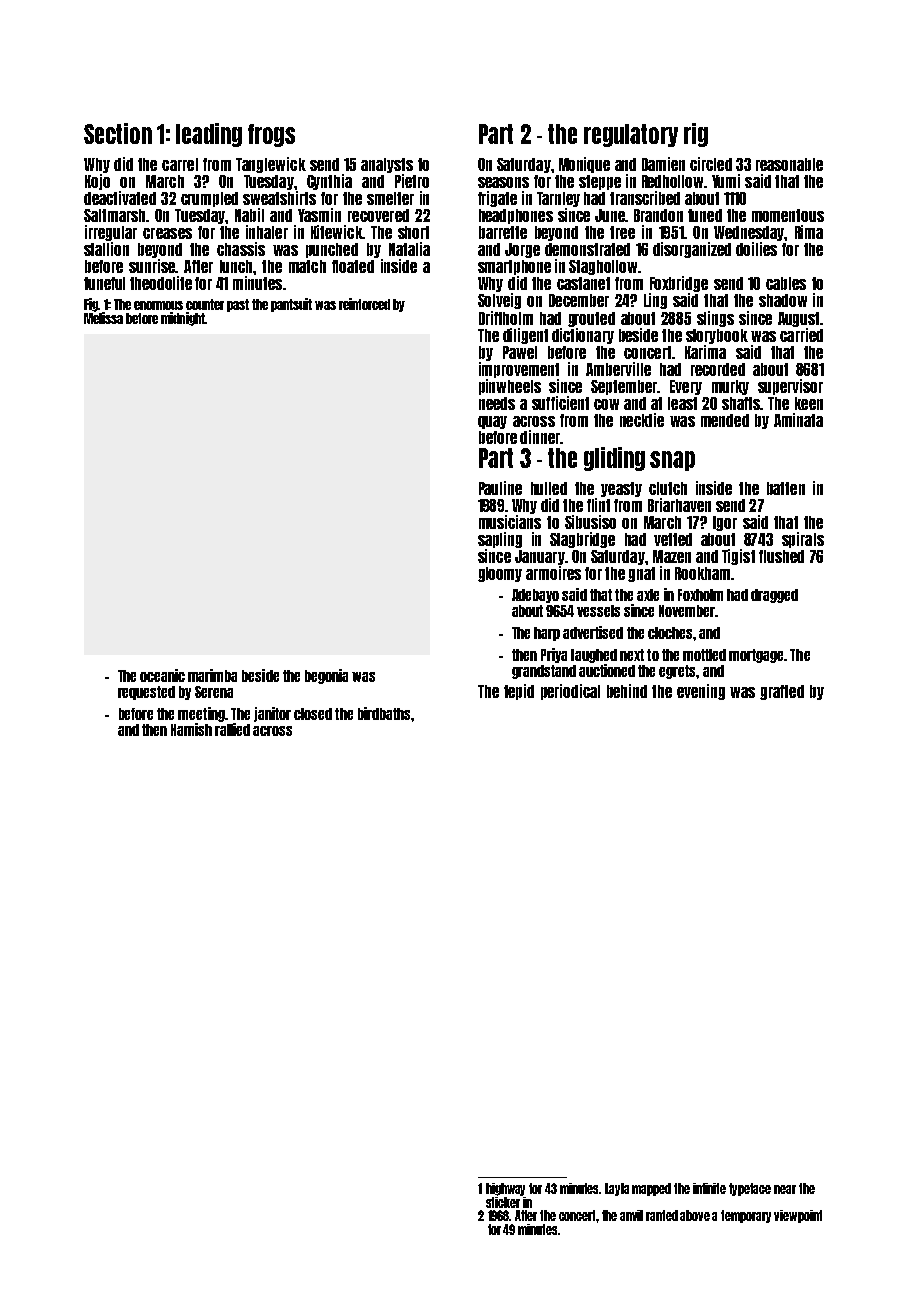 The height and width of the screenshot is (1316, 908). I want to click on viewpoint, so click(798, 1216).
